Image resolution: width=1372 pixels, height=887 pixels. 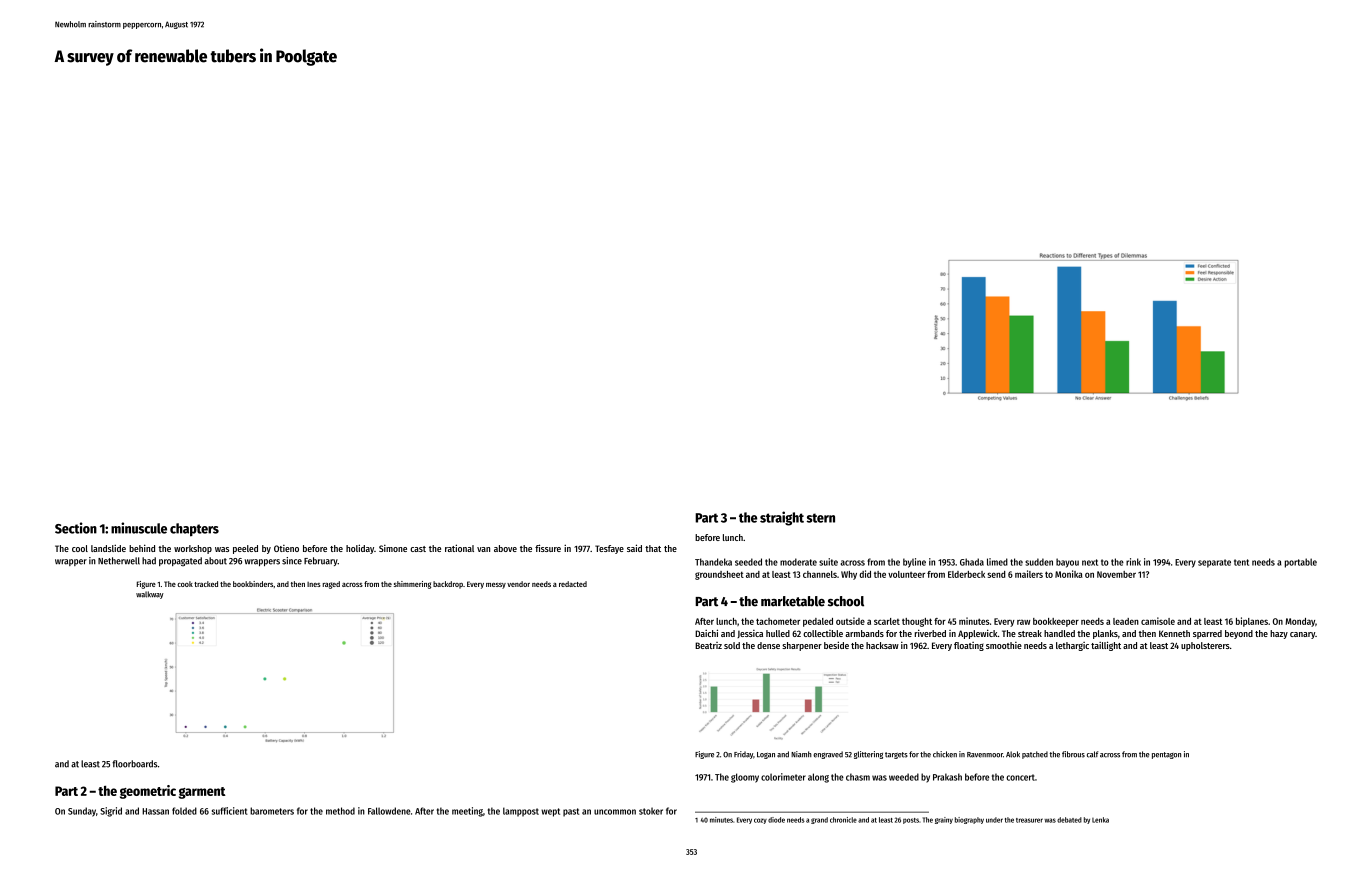 What do you see at coordinates (745, 778) in the screenshot?
I see `gloomy` at bounding box center [745, 778].
